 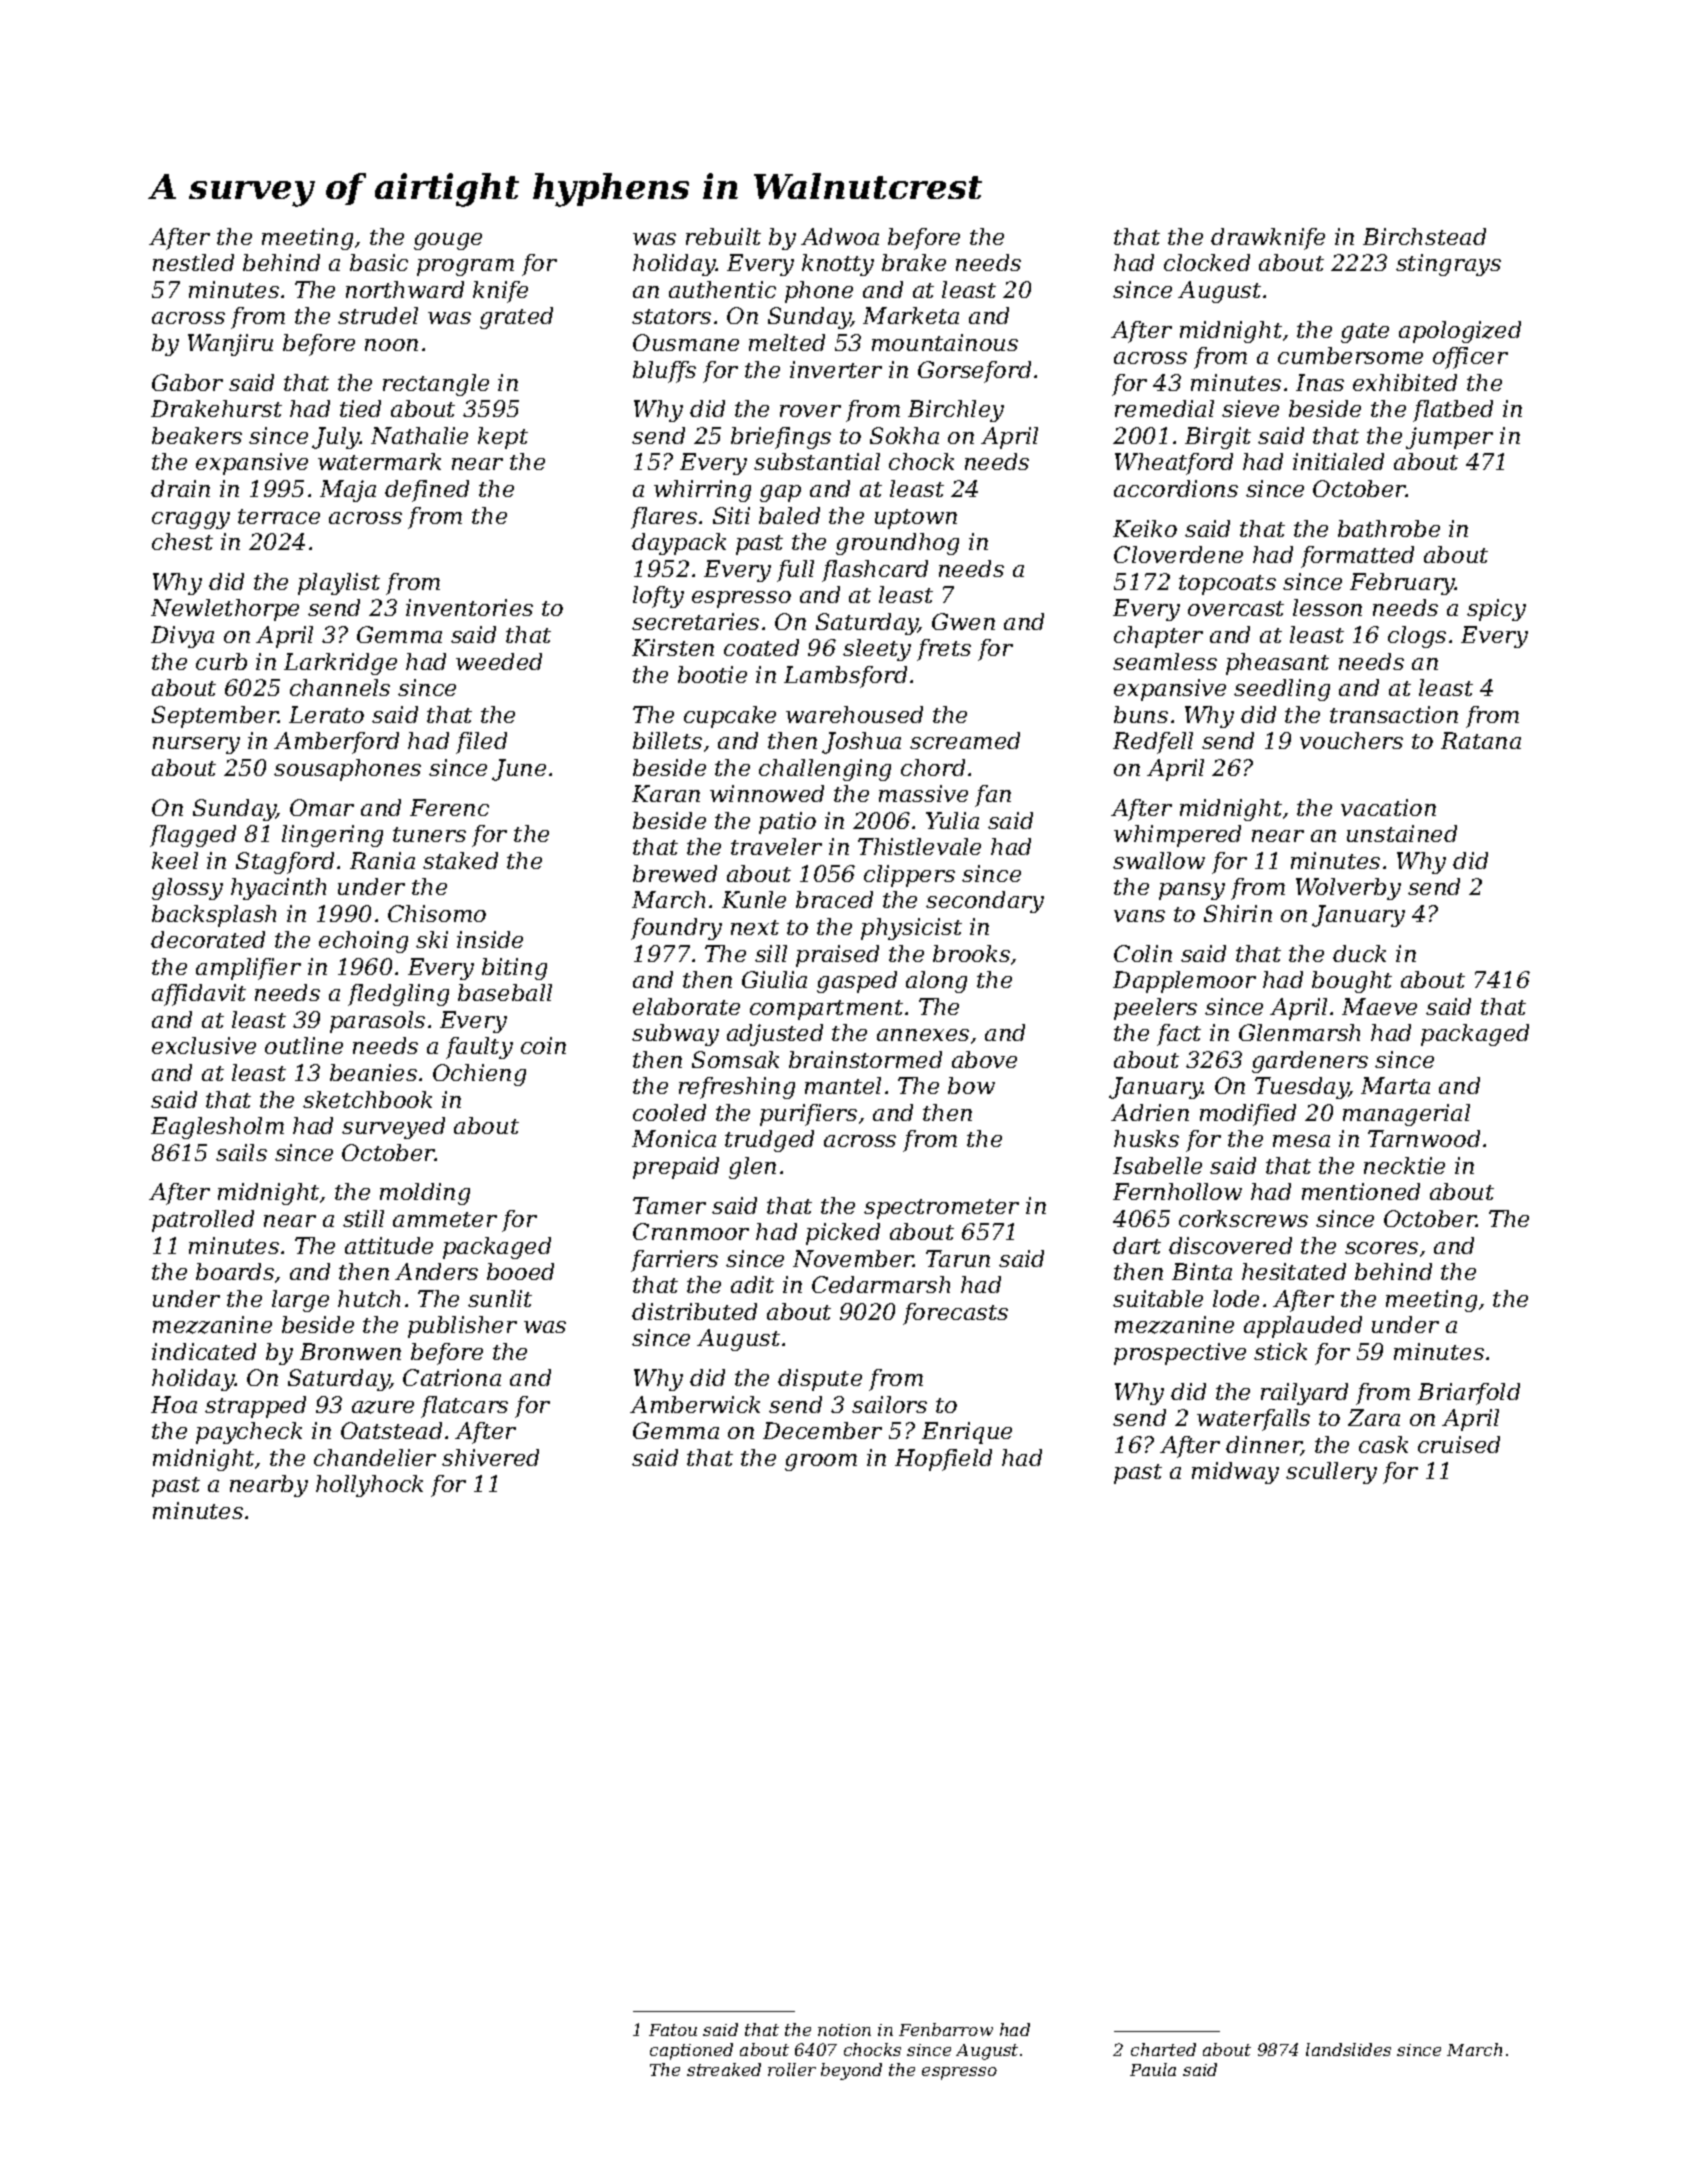 I want to click on Ousmane, so click(x=686, y=342).
